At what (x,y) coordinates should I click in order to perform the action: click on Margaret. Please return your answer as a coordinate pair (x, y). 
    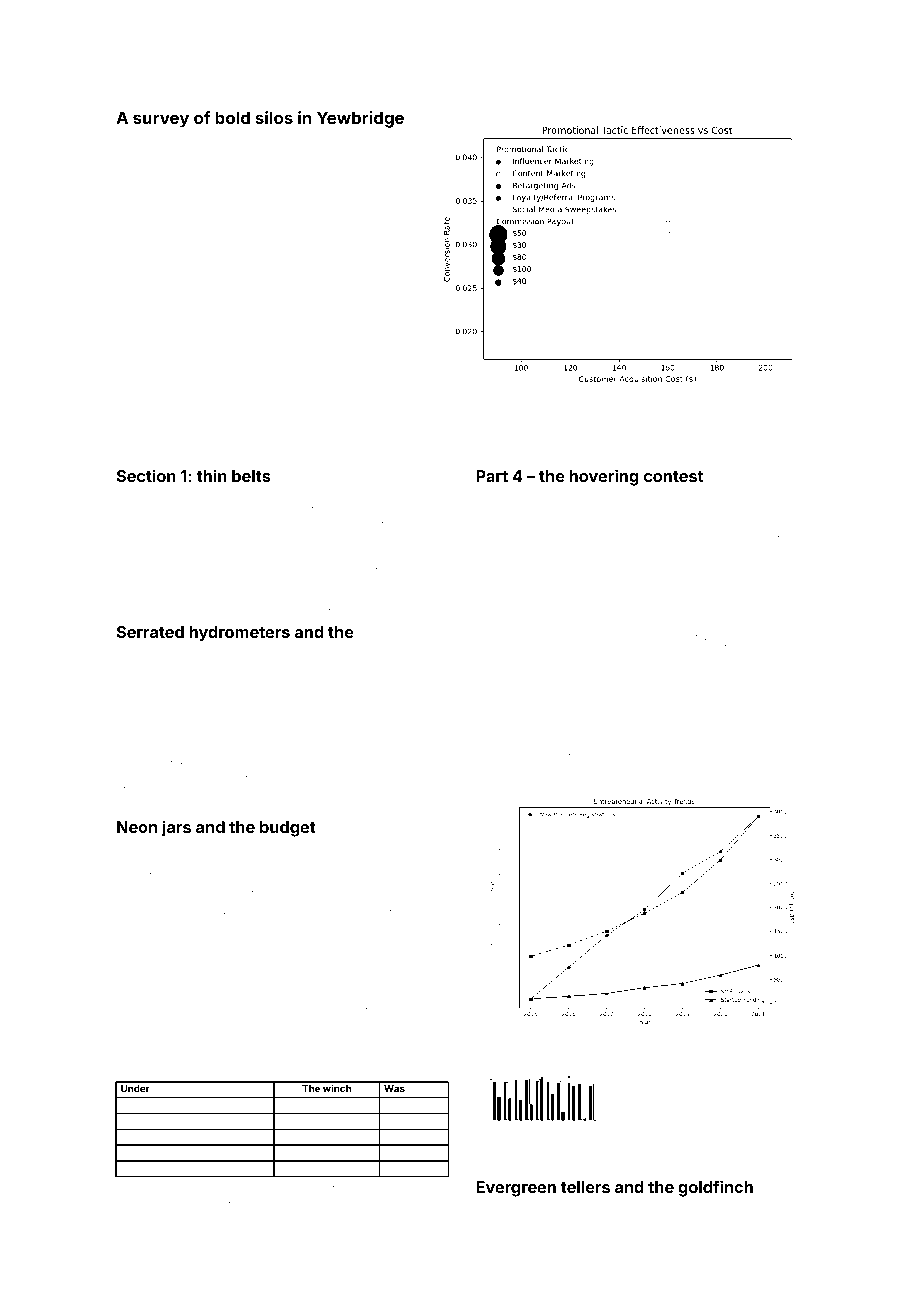
    Looking at the image, I should click on (532, 741).
